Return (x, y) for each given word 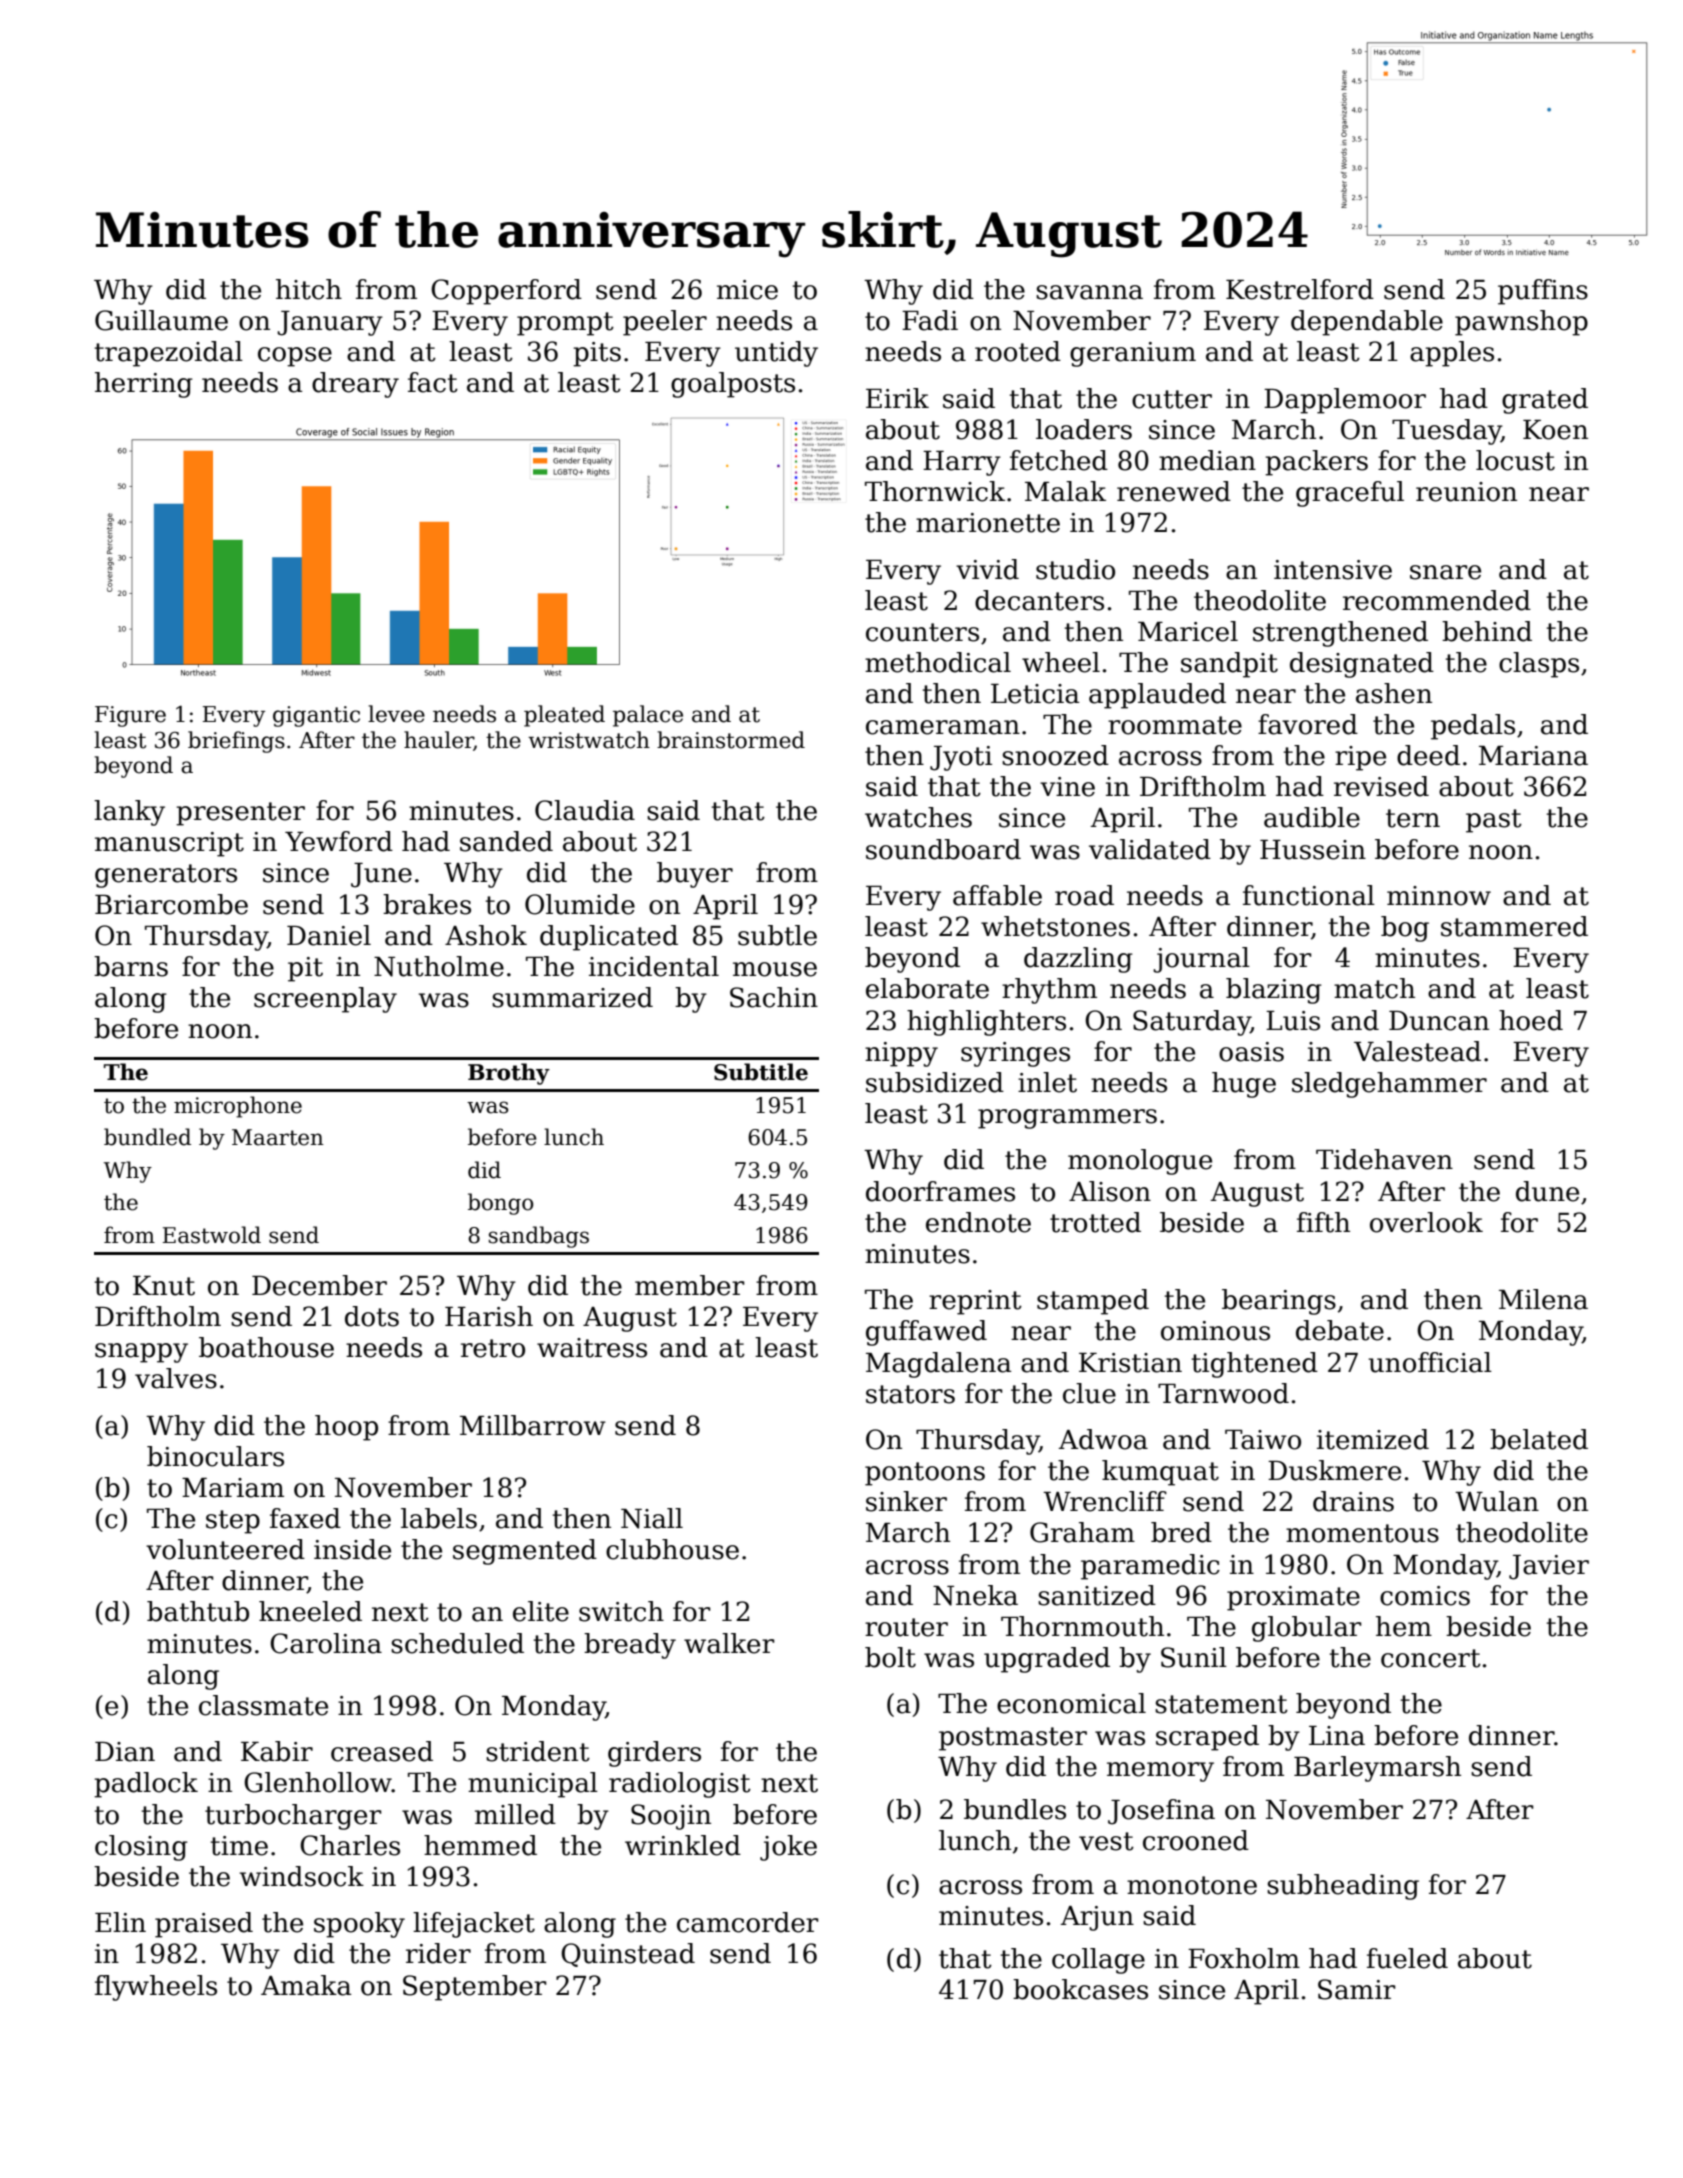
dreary (355, 385)
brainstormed (731, 740)
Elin (120, 1922)
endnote (978, 1222)
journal (1201, 960)
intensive (1333, 570)
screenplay (325, 1000)
